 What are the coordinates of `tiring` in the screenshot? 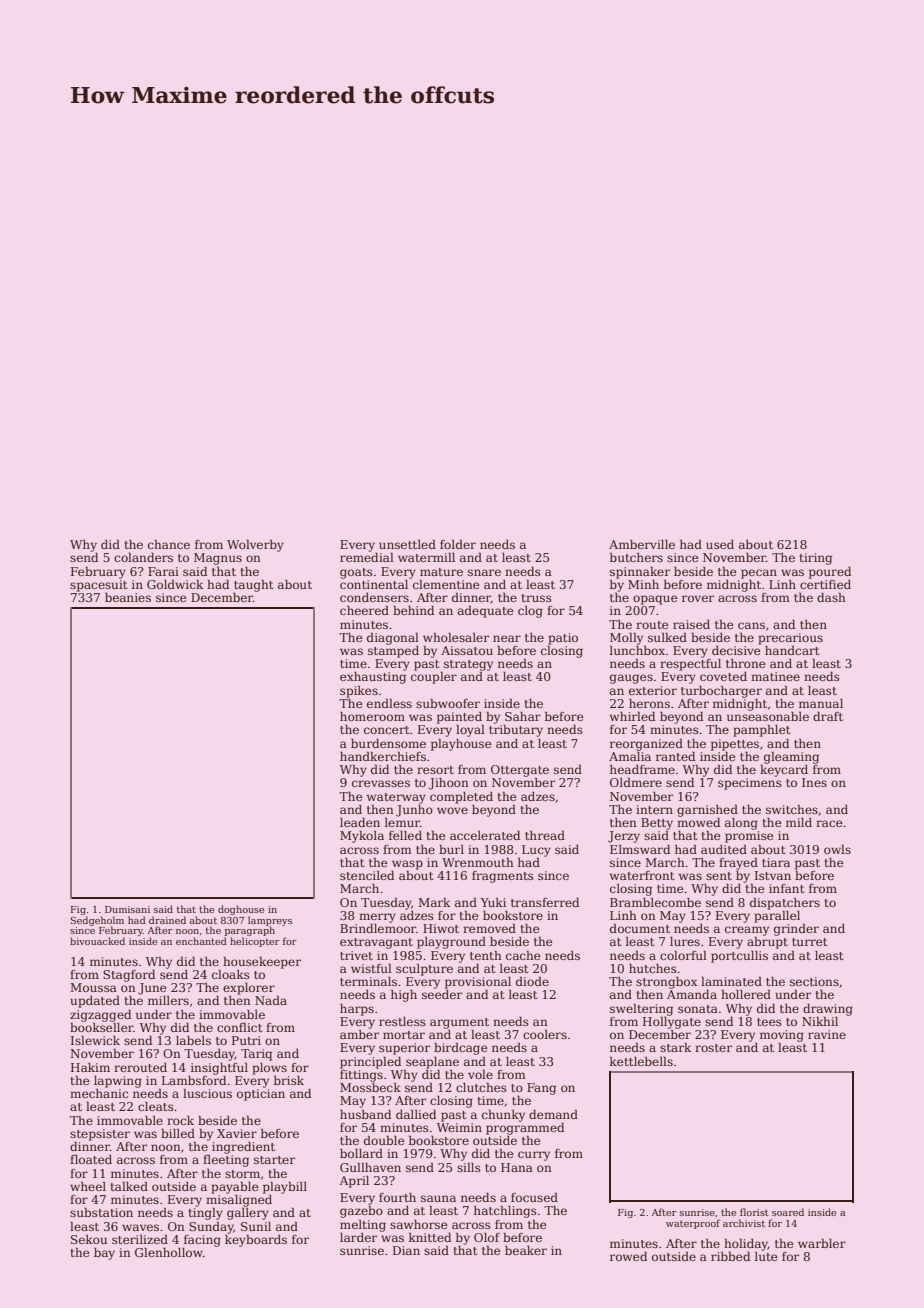 It's located at (815, 559).
